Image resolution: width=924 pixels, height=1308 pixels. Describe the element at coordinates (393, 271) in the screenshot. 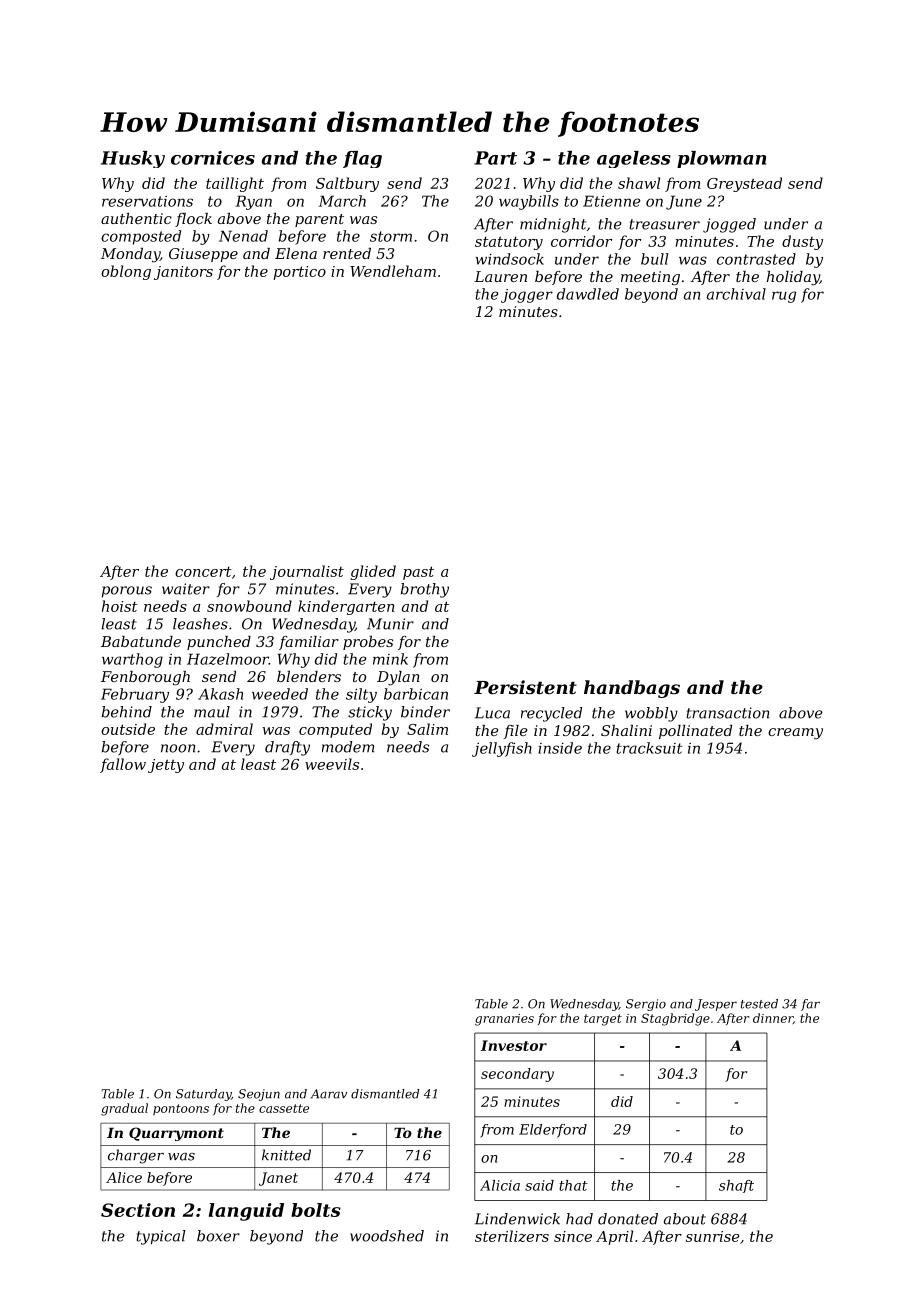

I see `Wendleham` at that location.
